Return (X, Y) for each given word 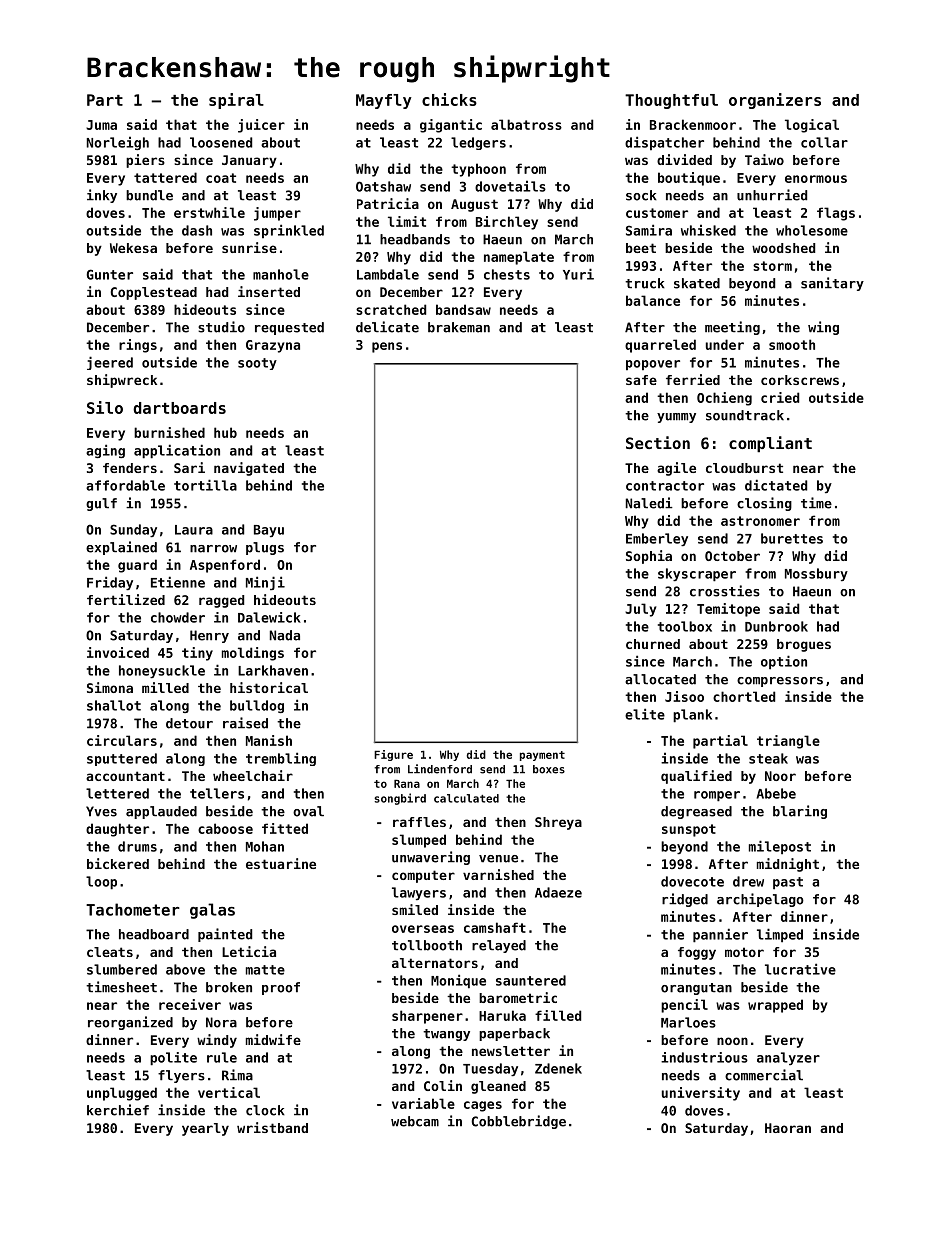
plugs (265, 548)
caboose (225, 828)
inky (102, 196)
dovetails (510, 186)
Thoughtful (671, 101)
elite (645, 714)
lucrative (800, 969)
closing (764, 504)
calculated (466, 798)
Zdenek (558, 1068)
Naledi (649, 503)
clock (265, 1110)
